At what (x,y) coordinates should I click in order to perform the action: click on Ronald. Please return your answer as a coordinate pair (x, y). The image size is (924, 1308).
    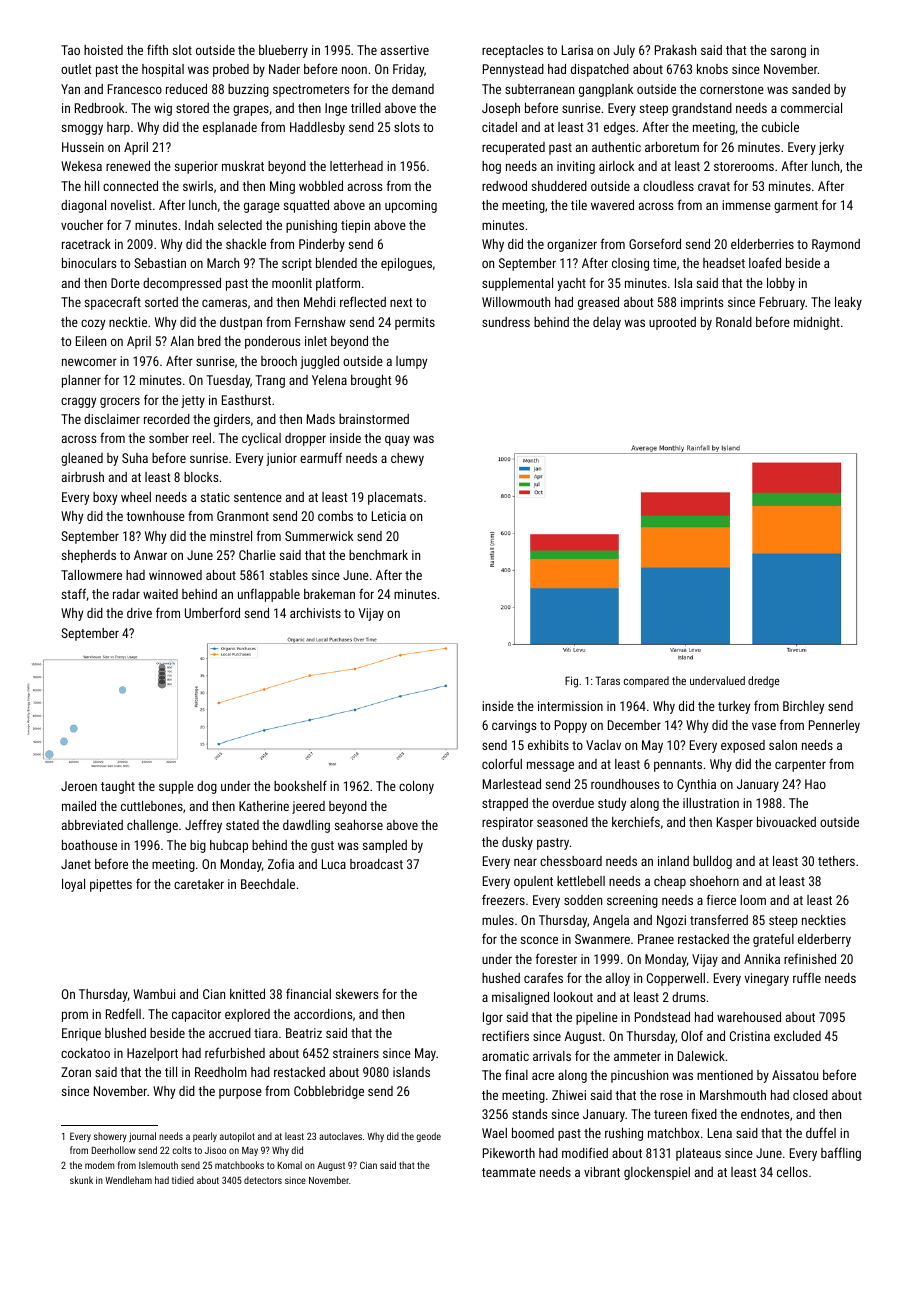
    Looking at the image, I should click on (734, 322).
